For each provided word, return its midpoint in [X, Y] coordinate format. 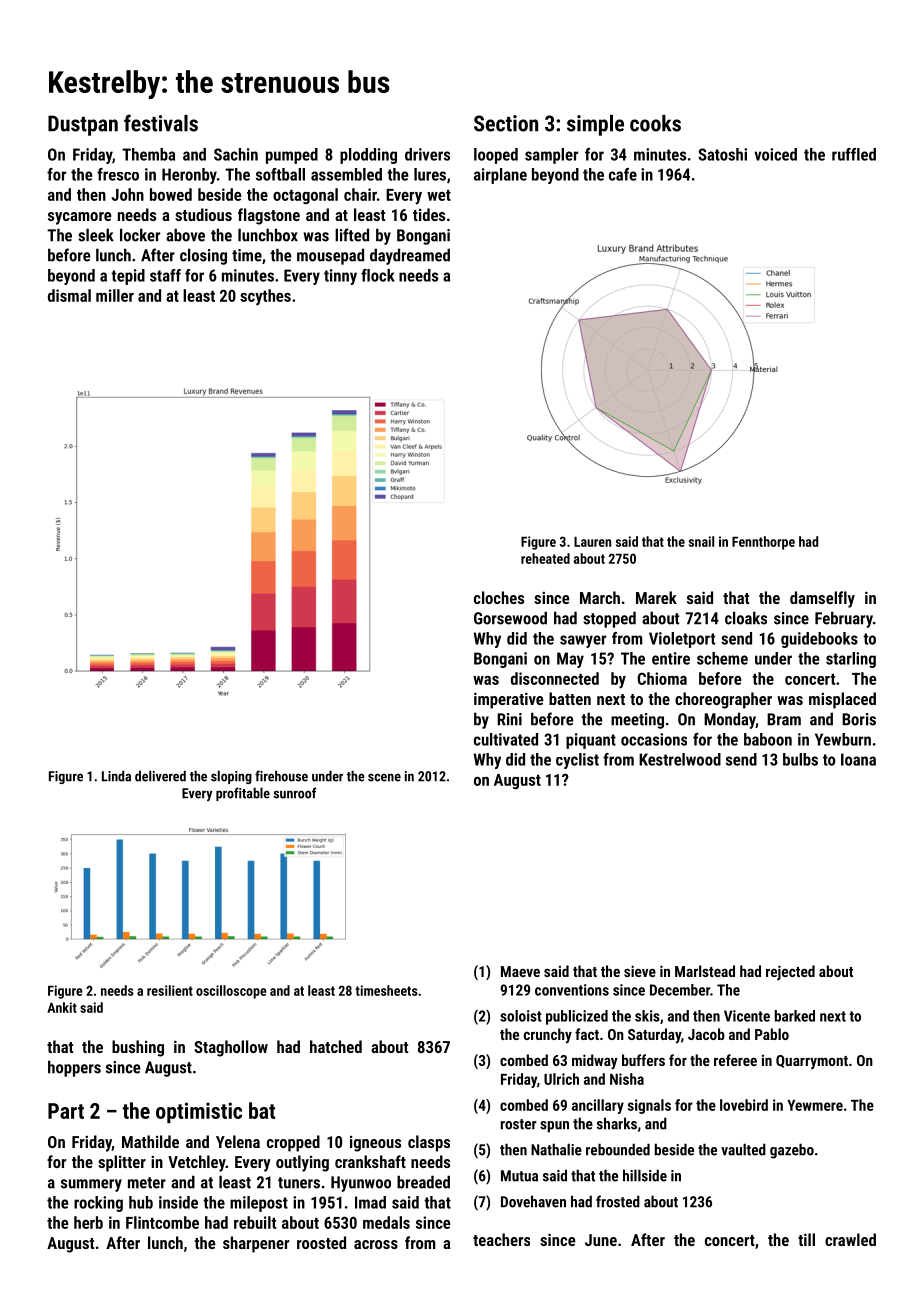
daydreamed [410, 256]
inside [178, 1202]
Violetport [682, 640]
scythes [265, 297]
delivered [160, 776]
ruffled [854, 154]
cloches [499, 597]
